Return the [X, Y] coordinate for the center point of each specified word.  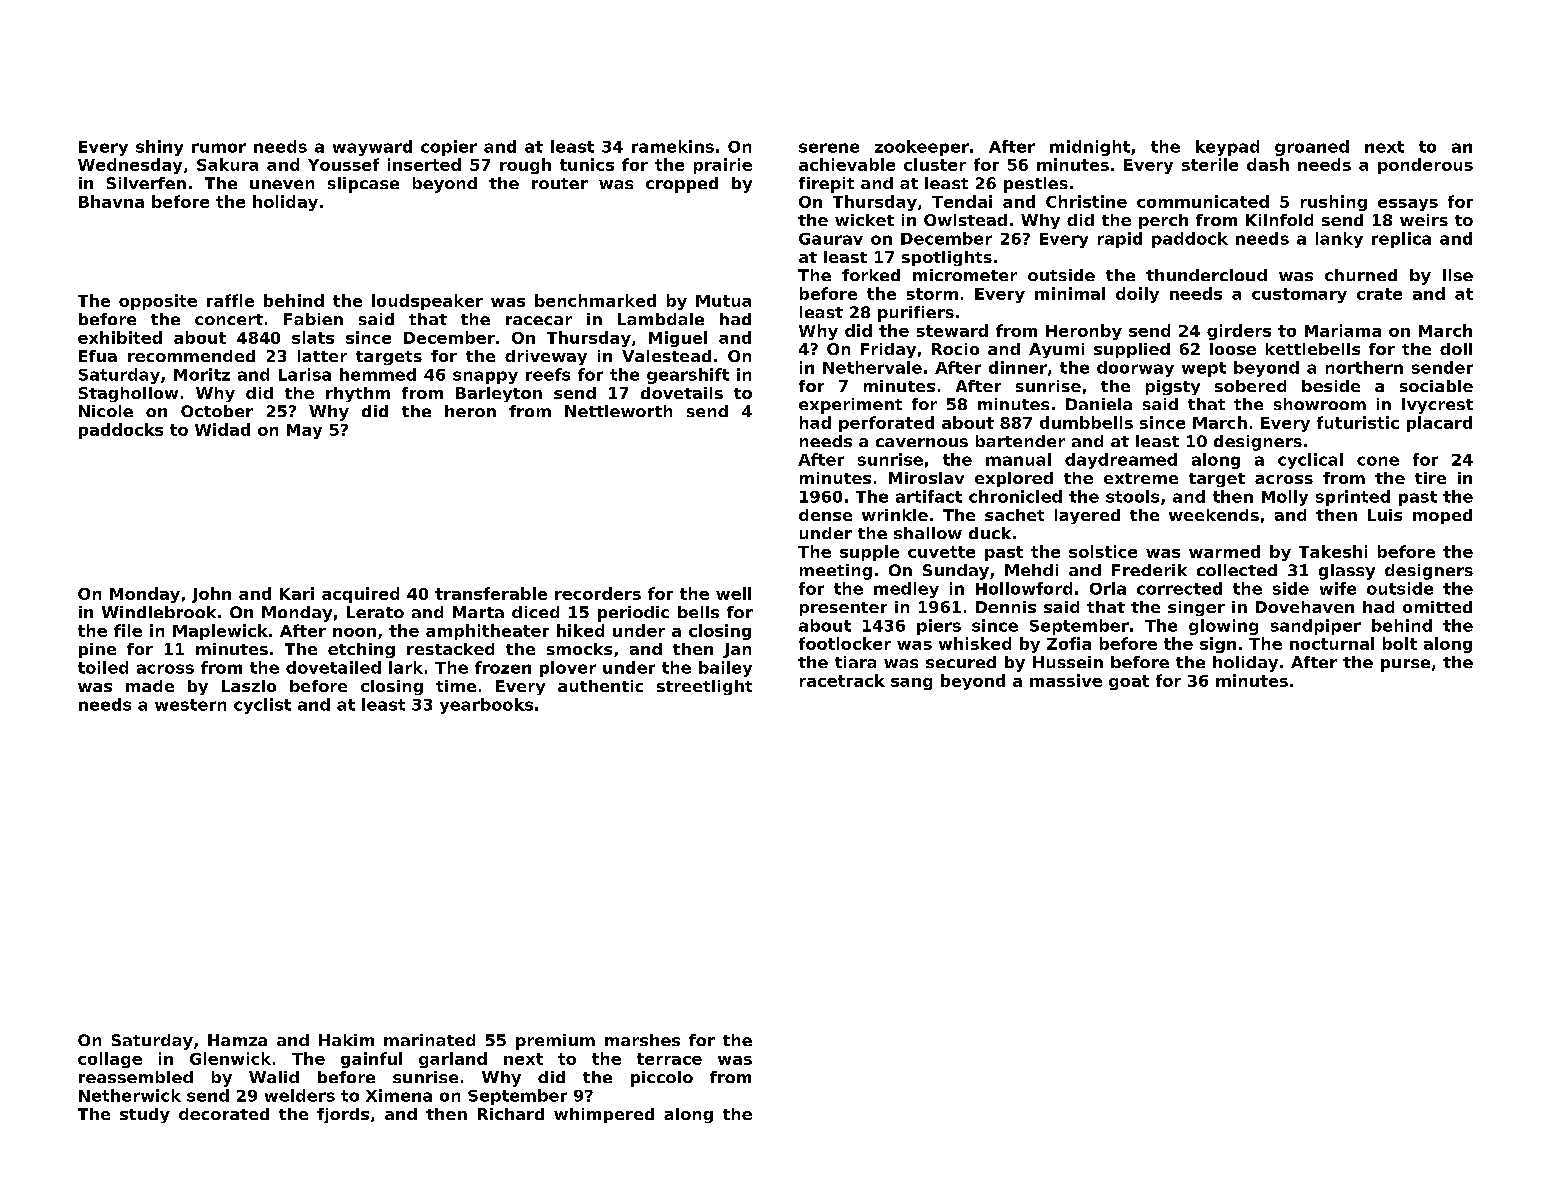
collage [110, 1060]
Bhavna [111, 201]
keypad [1227, 148]
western [190, 705]
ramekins [673, 146]
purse [1405, 665]
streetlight [704, 687]
